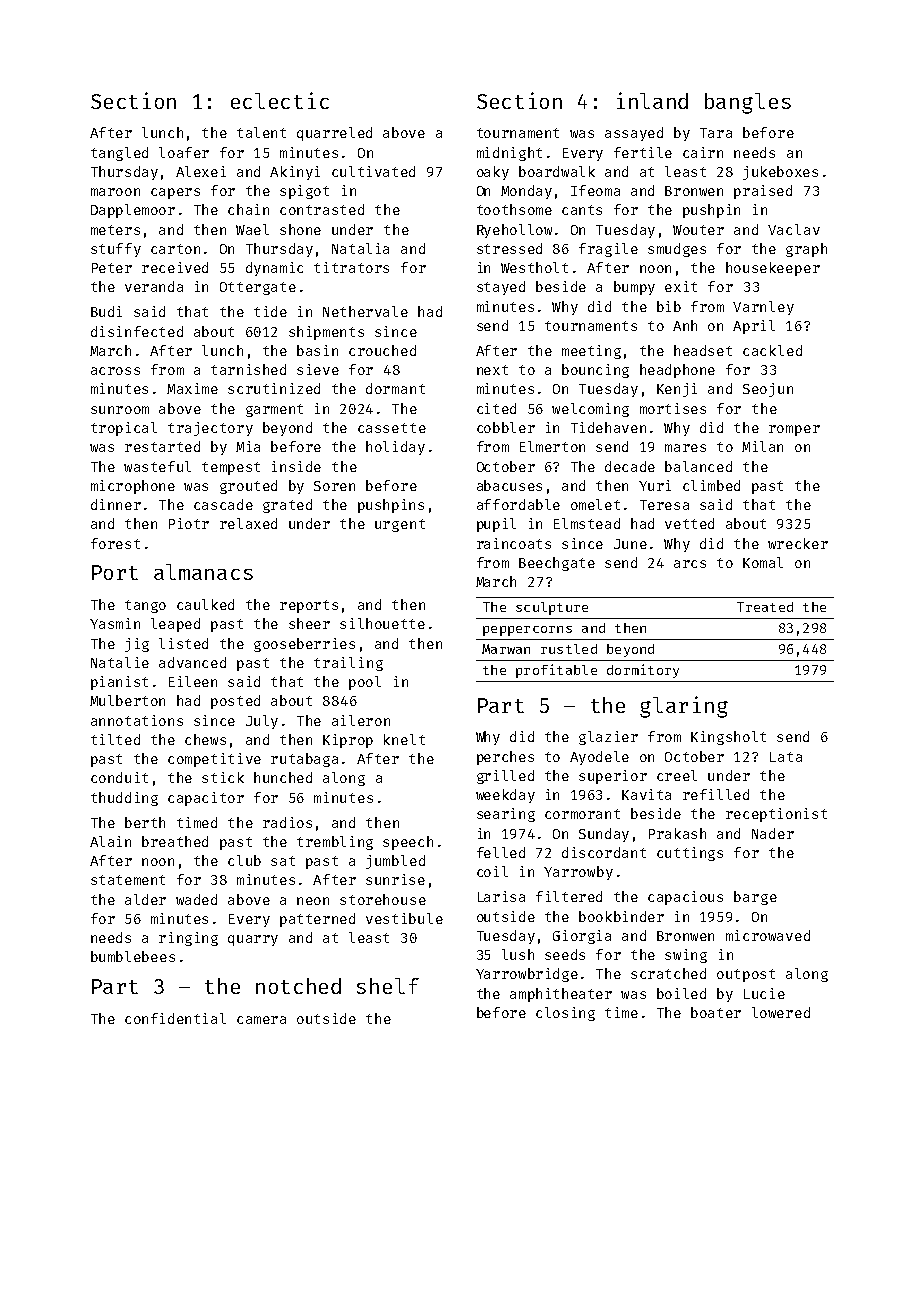 Image resolution: width=924 pixels, height=1308 pixels. Describe the element at coordinates (763, 562) in the screenshot. I see `Komal` at that location.
